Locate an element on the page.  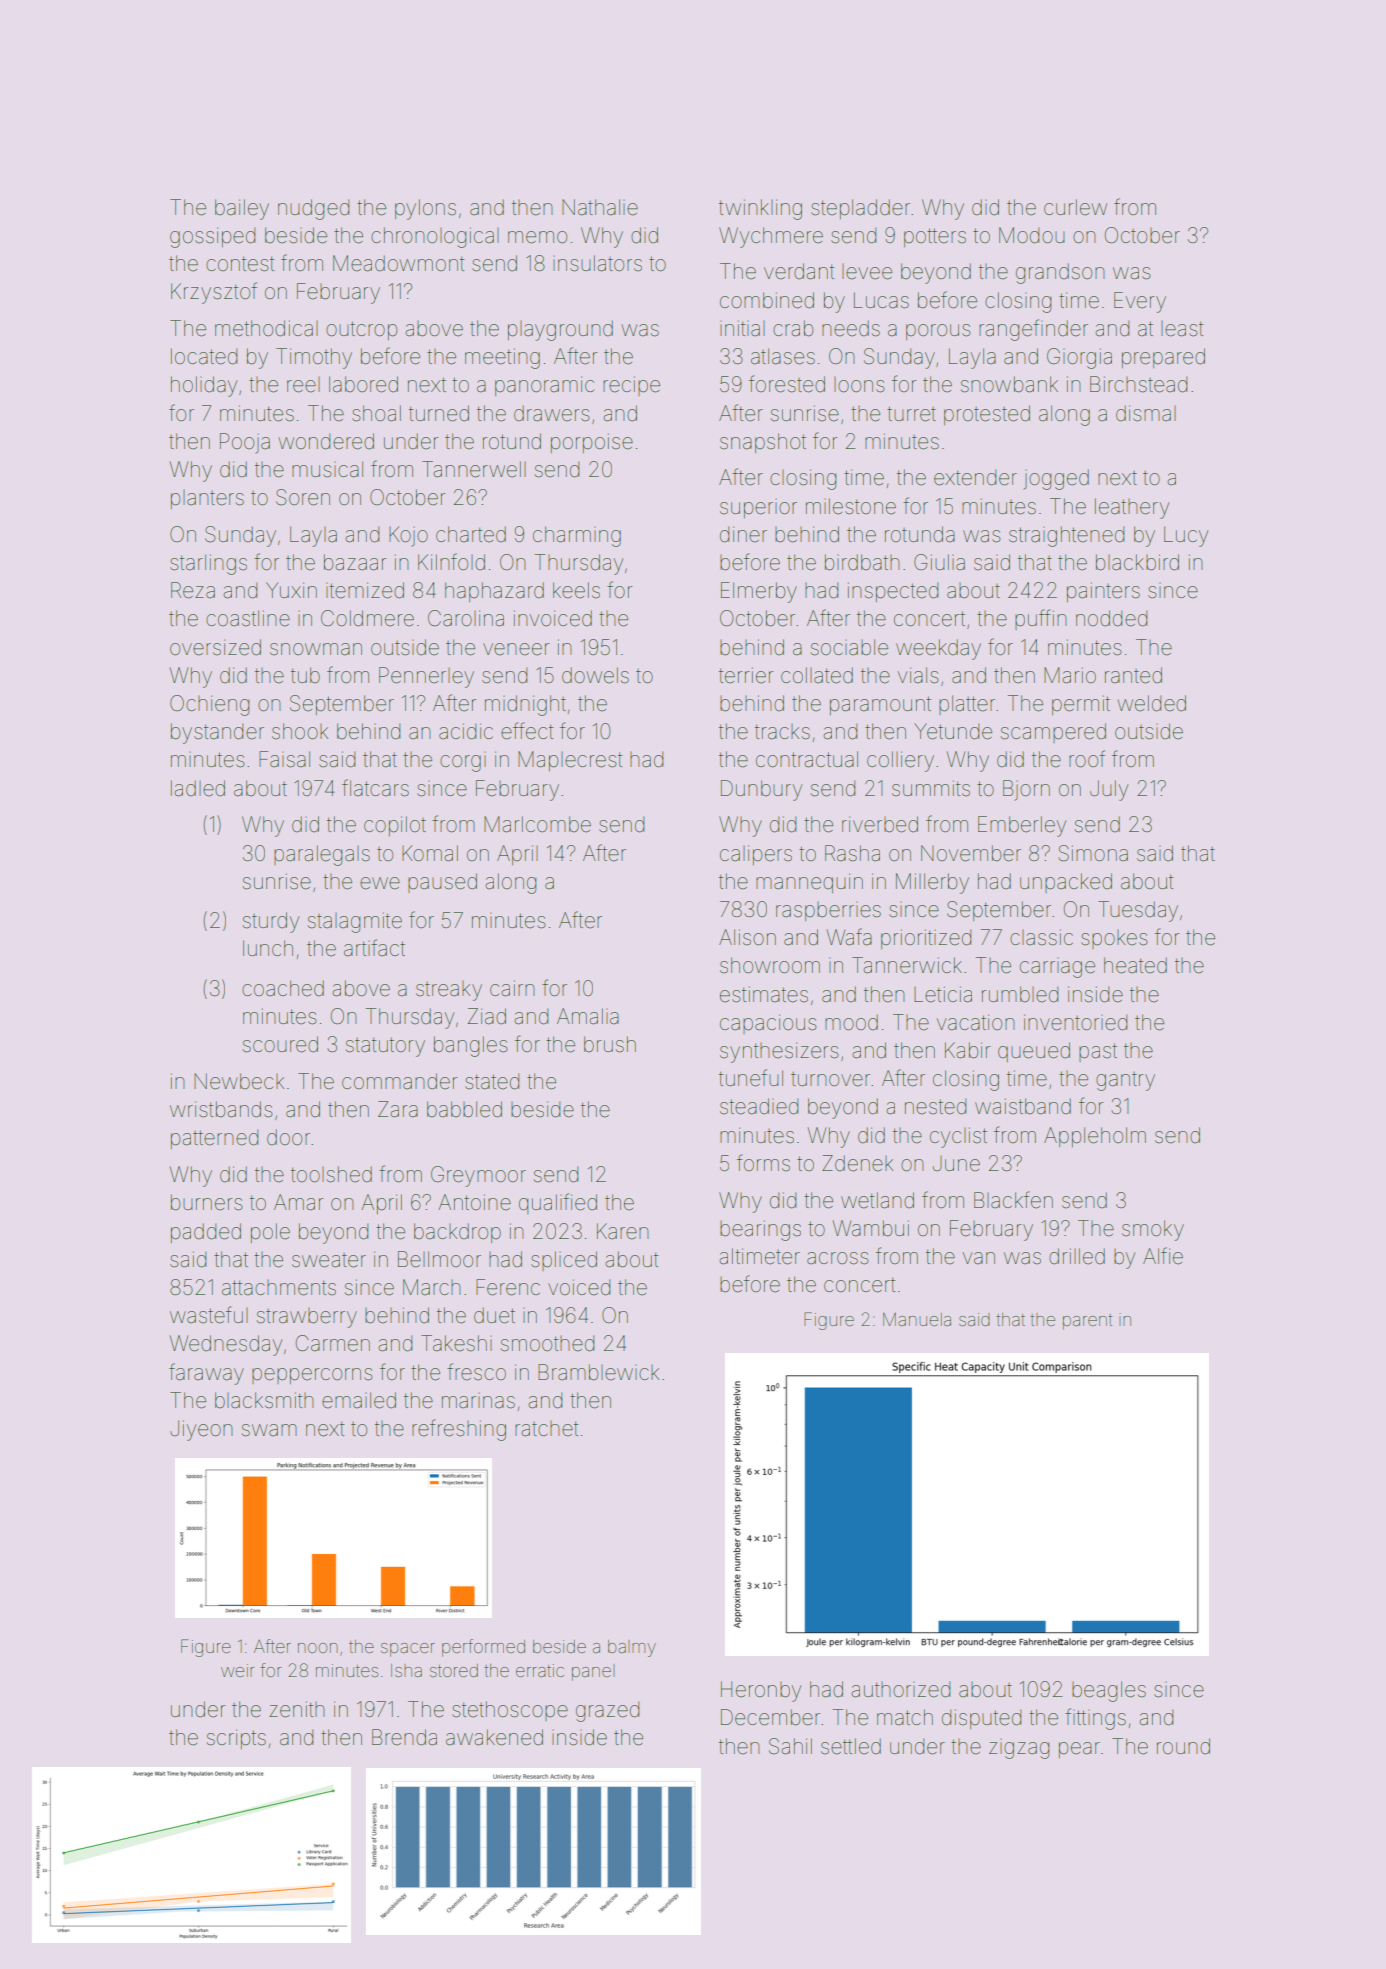
ranted is located at coordinates (1133, 675).
